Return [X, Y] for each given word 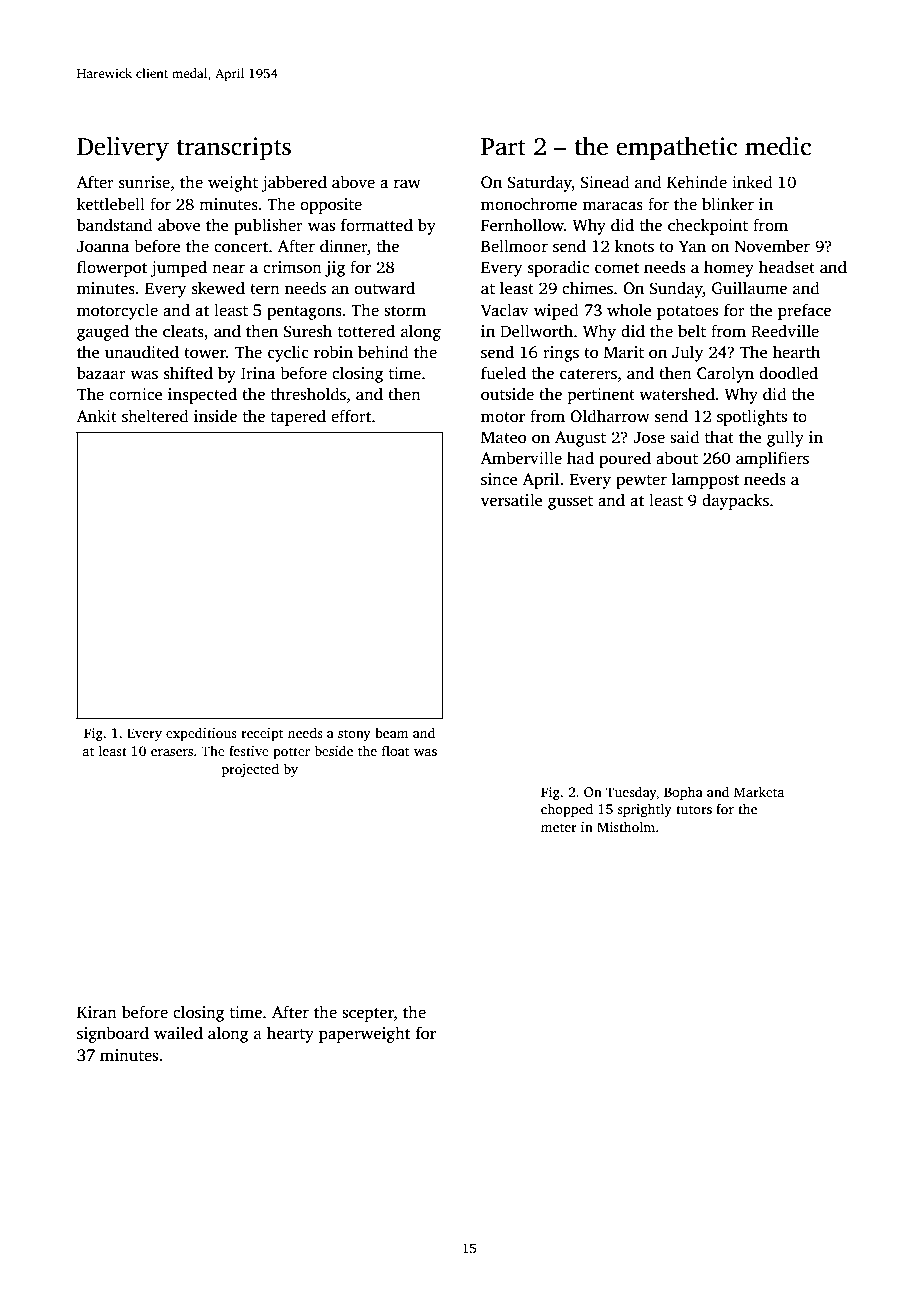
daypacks [735, 501]
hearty [290, 1034]
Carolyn [725, 374]
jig [335, 269]
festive [249, 750]
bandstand [115, 225]
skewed [218, 288]
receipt [262, 734]
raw [407, 183]
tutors [694, 809]
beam [391, 732]
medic [778, 146]
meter [559, 827]
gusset [570, 503]
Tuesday [631, 793]
